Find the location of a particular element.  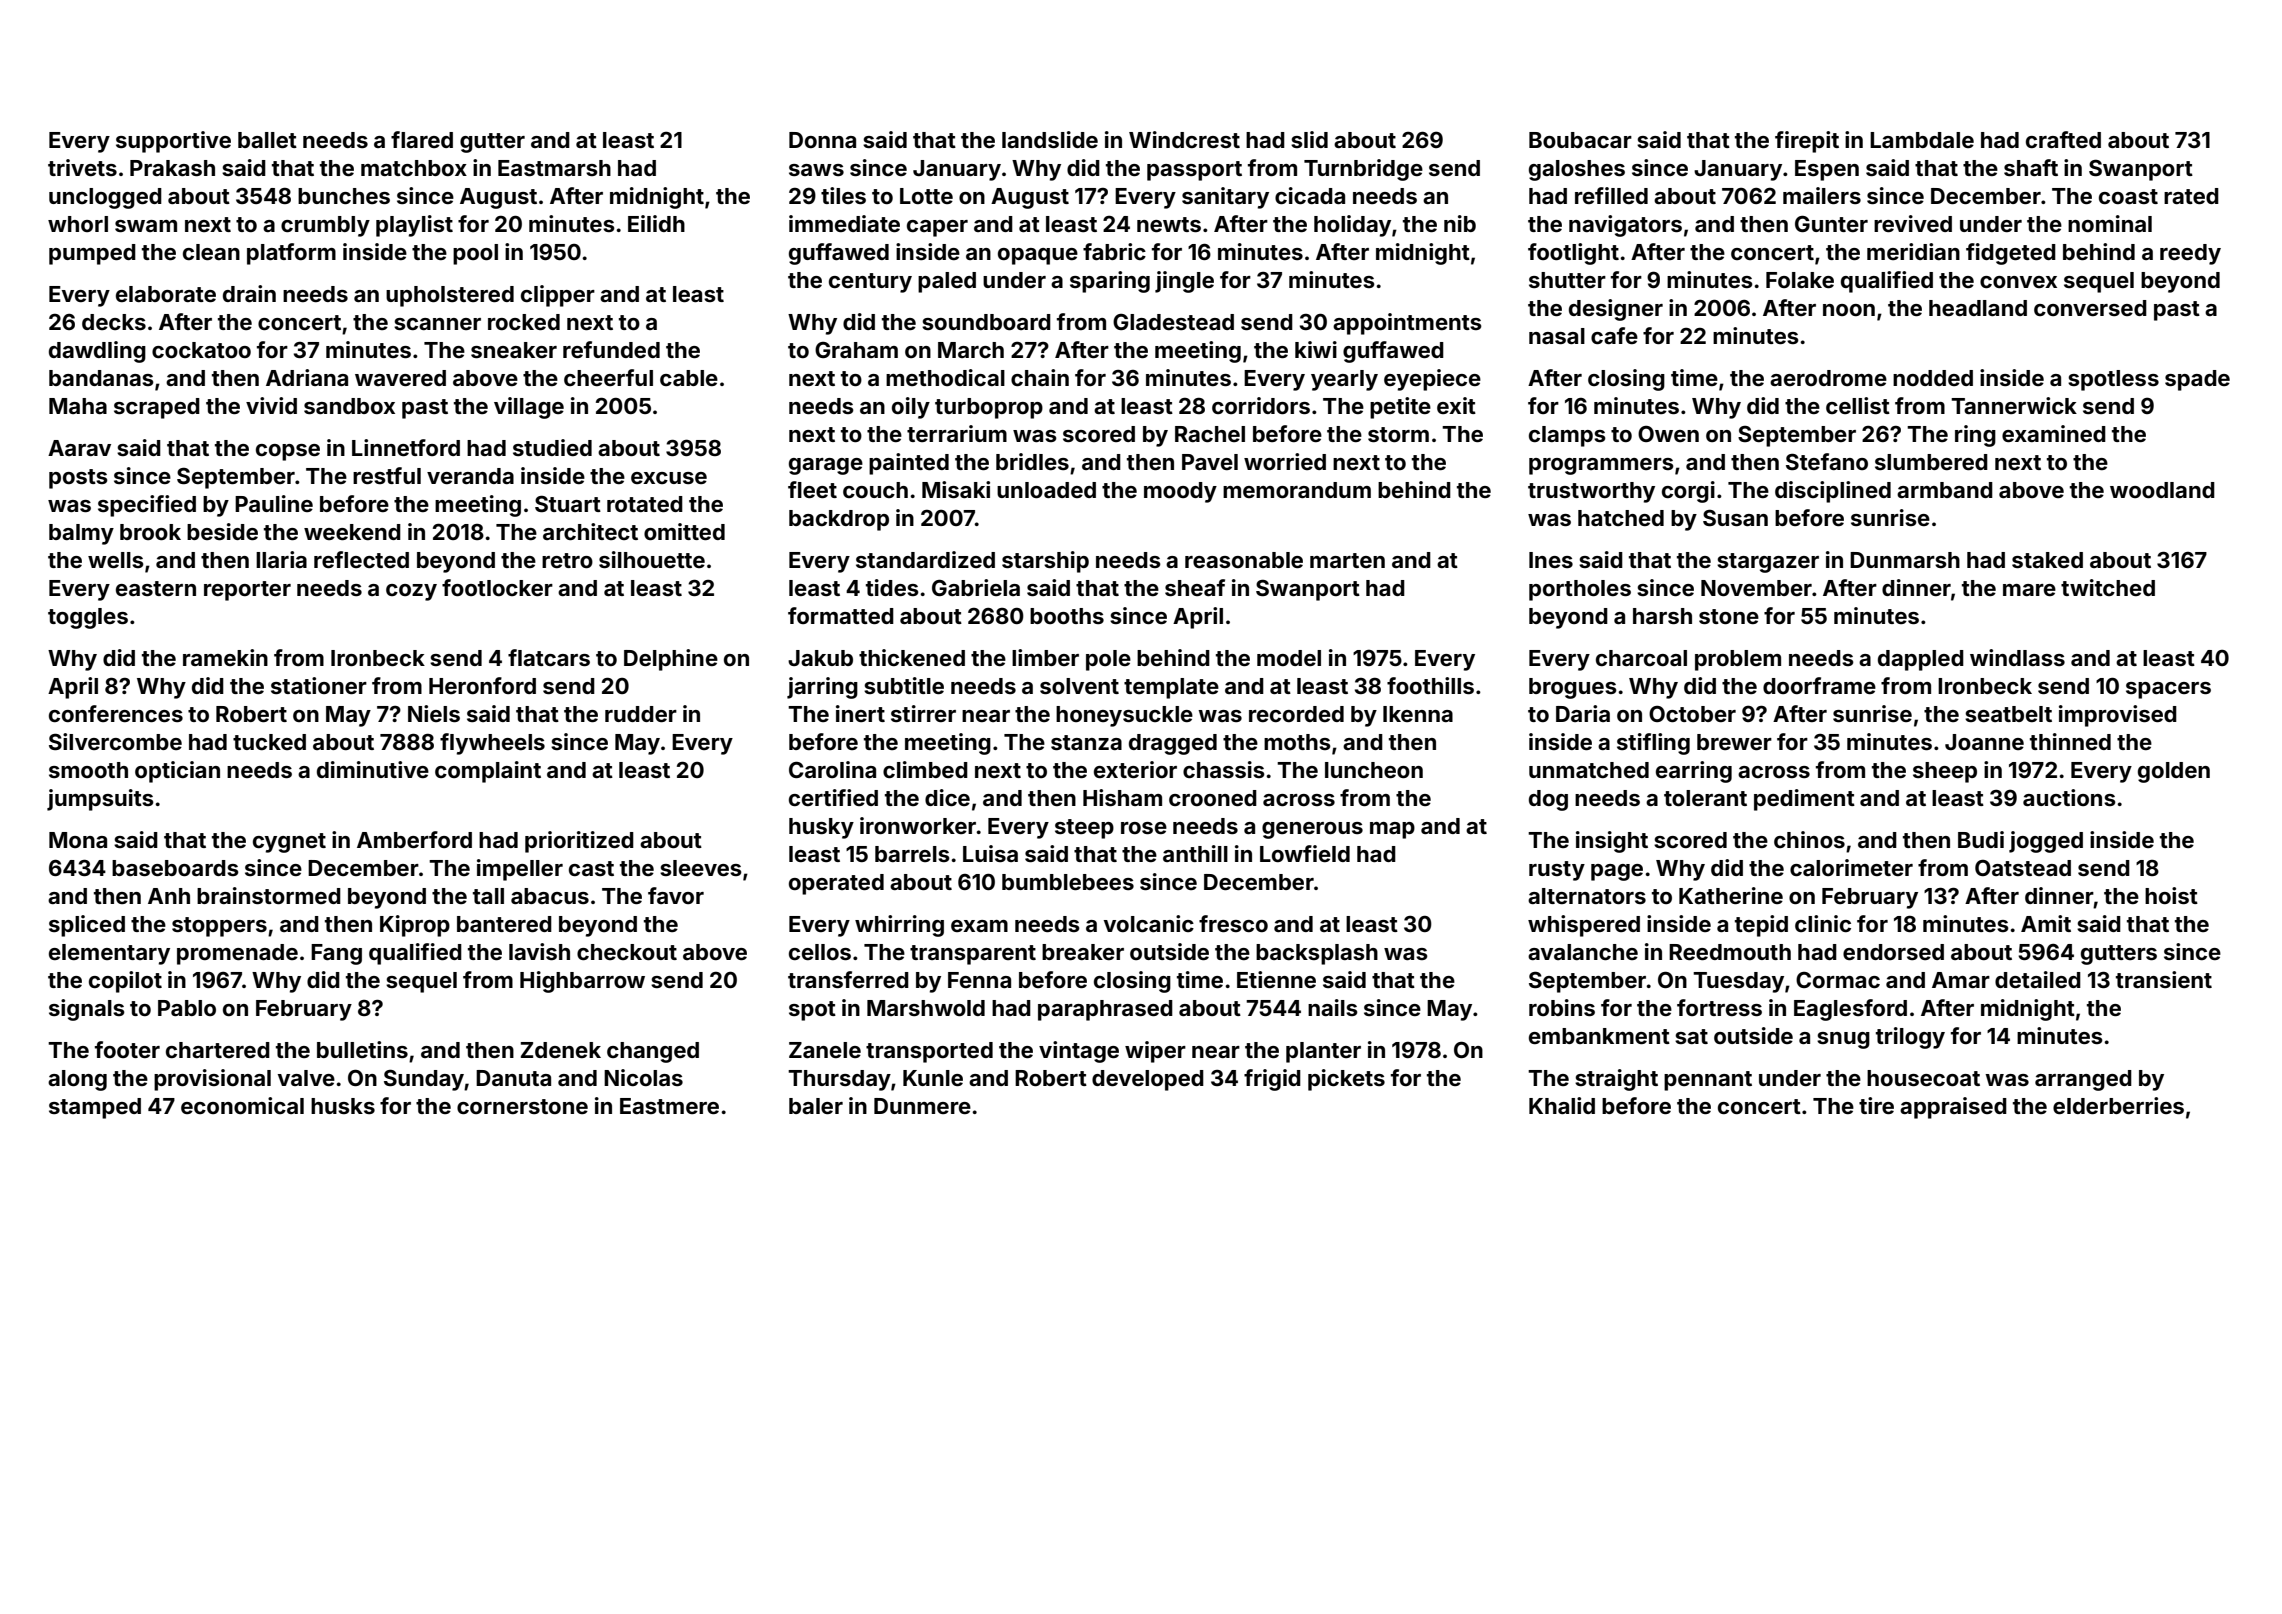

Eastmarsh is located at coordinates (554, 168).
